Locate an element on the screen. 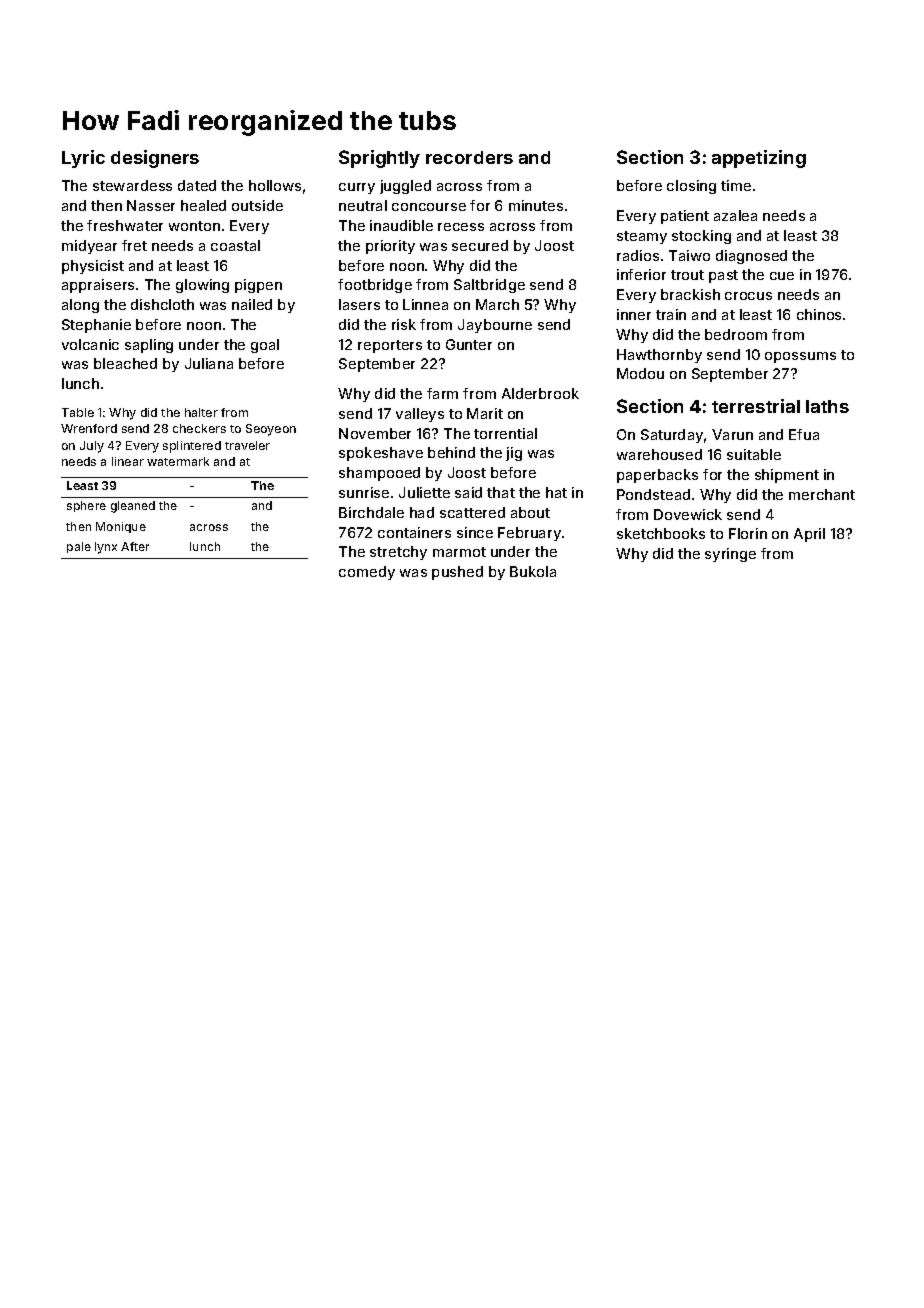  curry is located at coordinates (357, 188).
